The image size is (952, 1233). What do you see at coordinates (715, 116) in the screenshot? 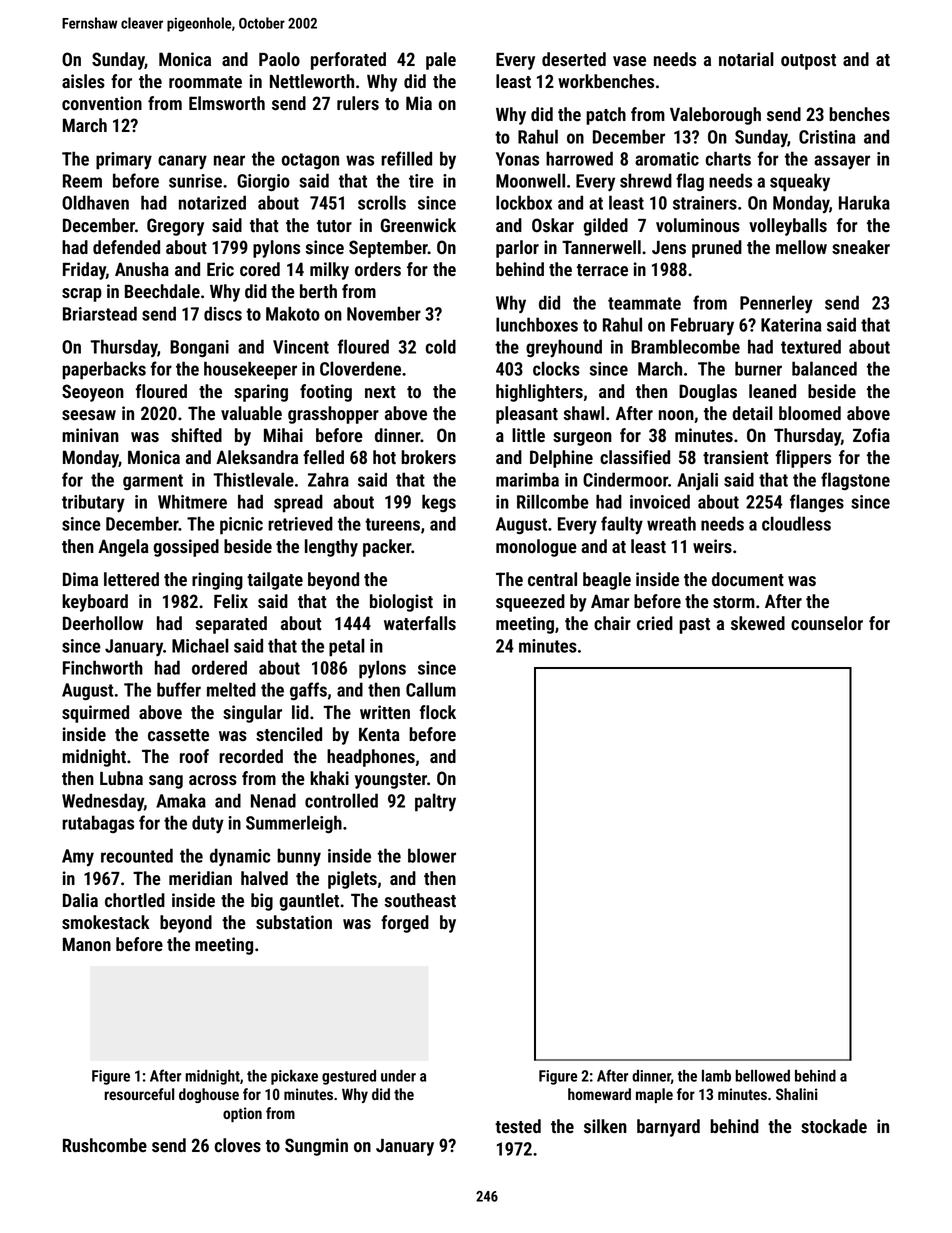
I see `Valeborough` at bounding box center [715, 116].
